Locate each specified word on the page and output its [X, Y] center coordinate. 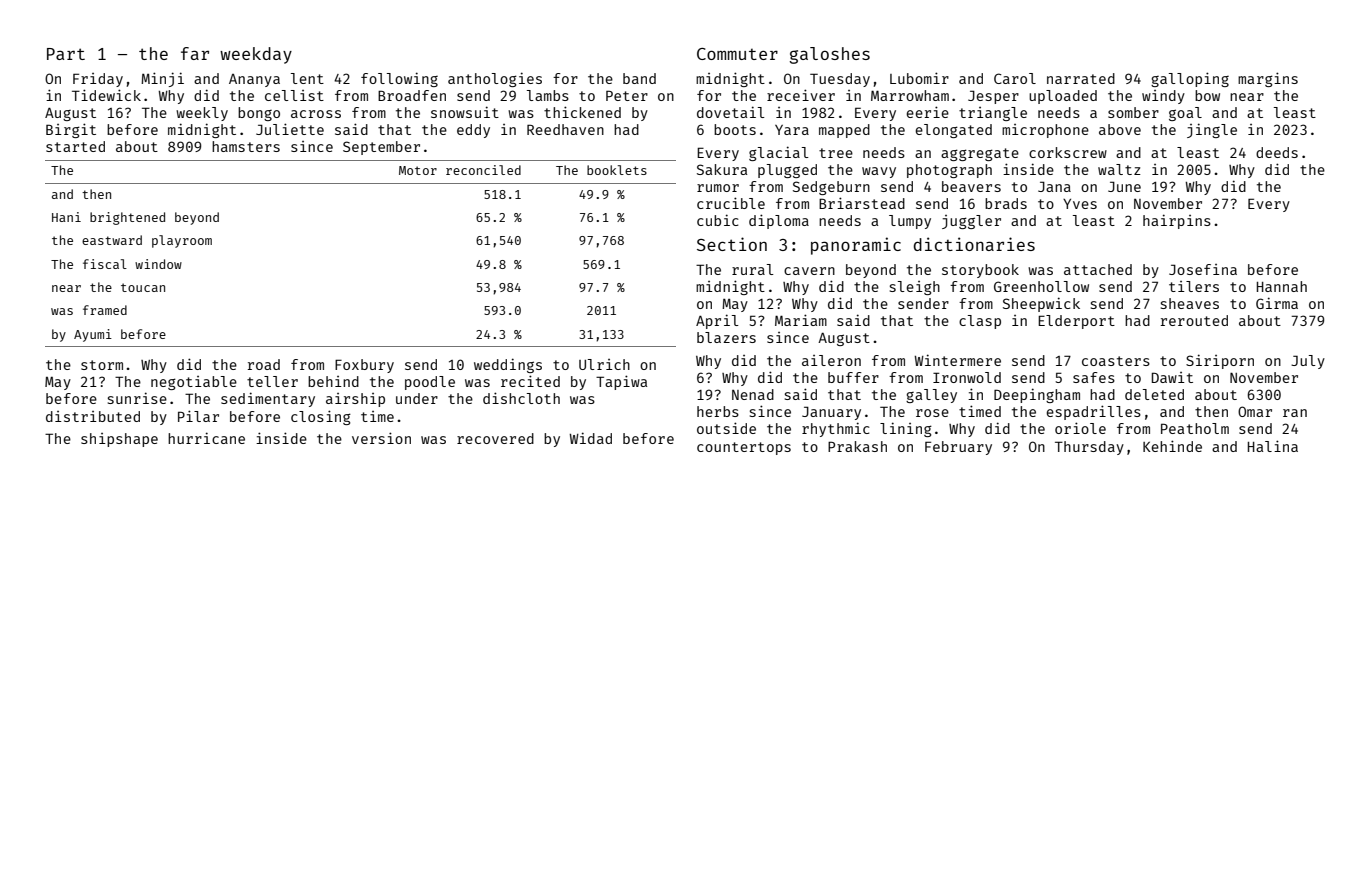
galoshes [830, 55]
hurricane [206, 438]
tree [836, 153]
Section [732, 244]
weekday [256, 55]
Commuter [737, 54]
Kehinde [1172, 446]
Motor [418, 170]
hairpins [1177, 221]
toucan [143, 287]
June [1124, 186]
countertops [744, 448]
